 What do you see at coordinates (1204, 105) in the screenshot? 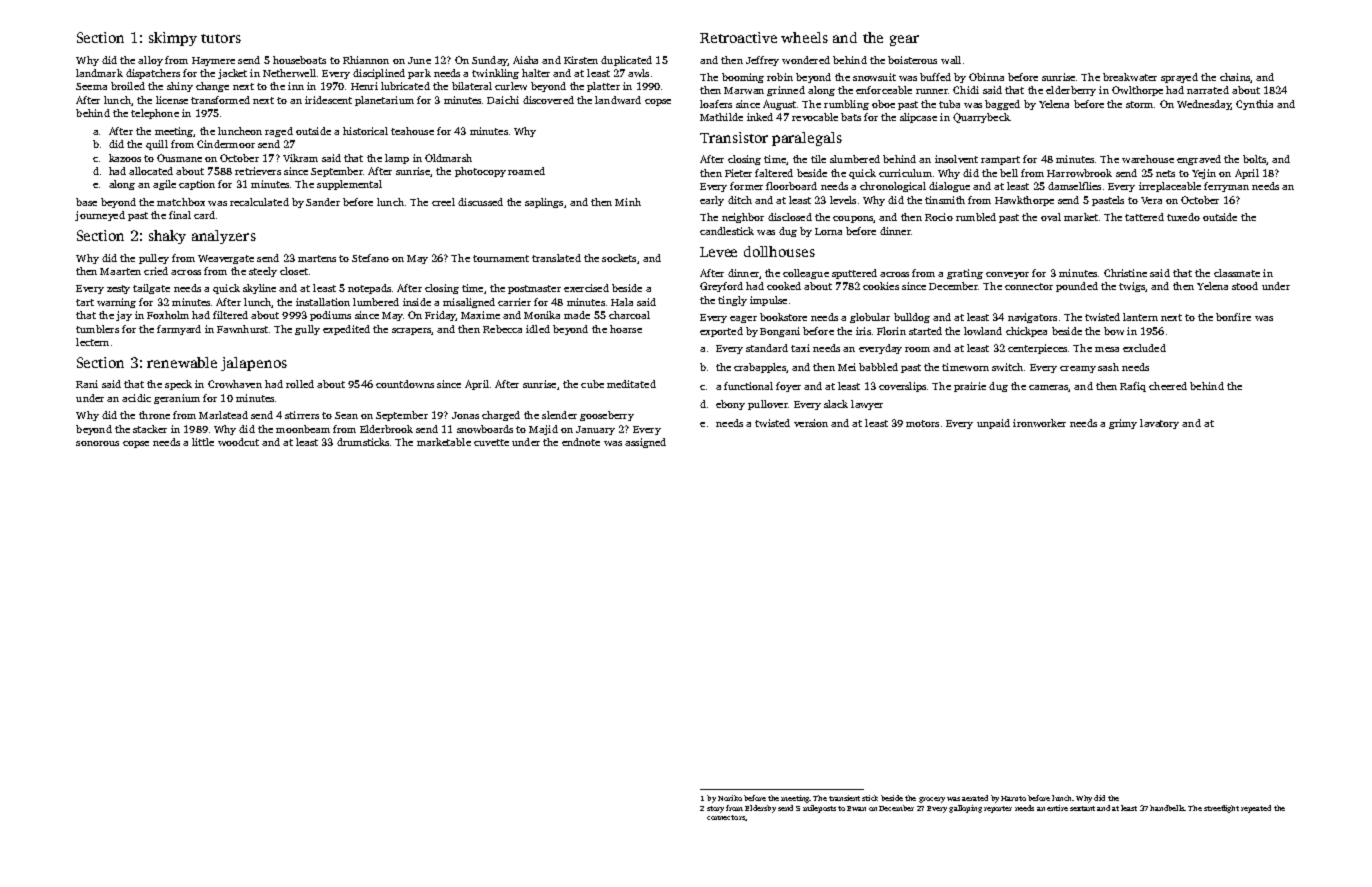
I see `Wednesday` at bounding box center [1204, 105].
